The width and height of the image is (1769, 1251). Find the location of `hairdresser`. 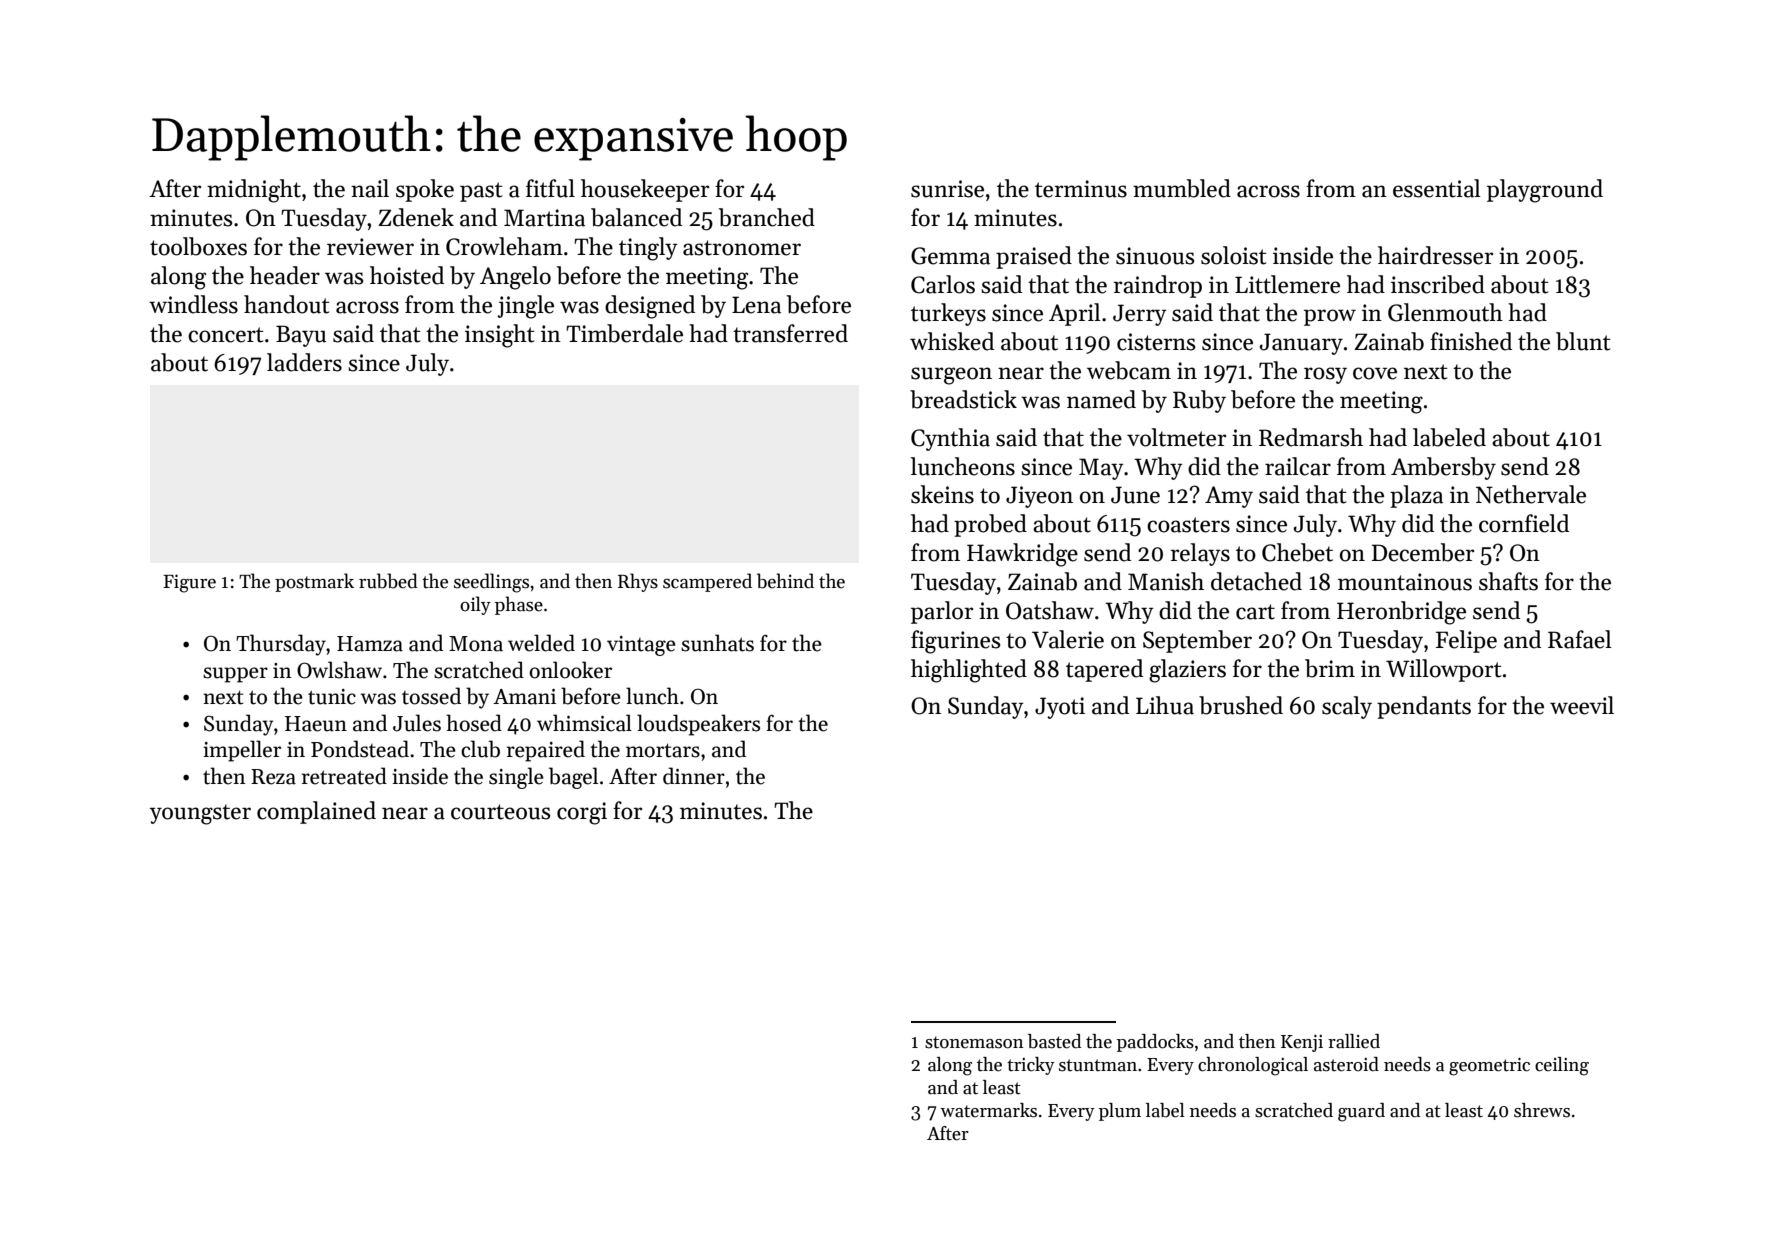

hairdresser is located at coordinates (1435, 255).
